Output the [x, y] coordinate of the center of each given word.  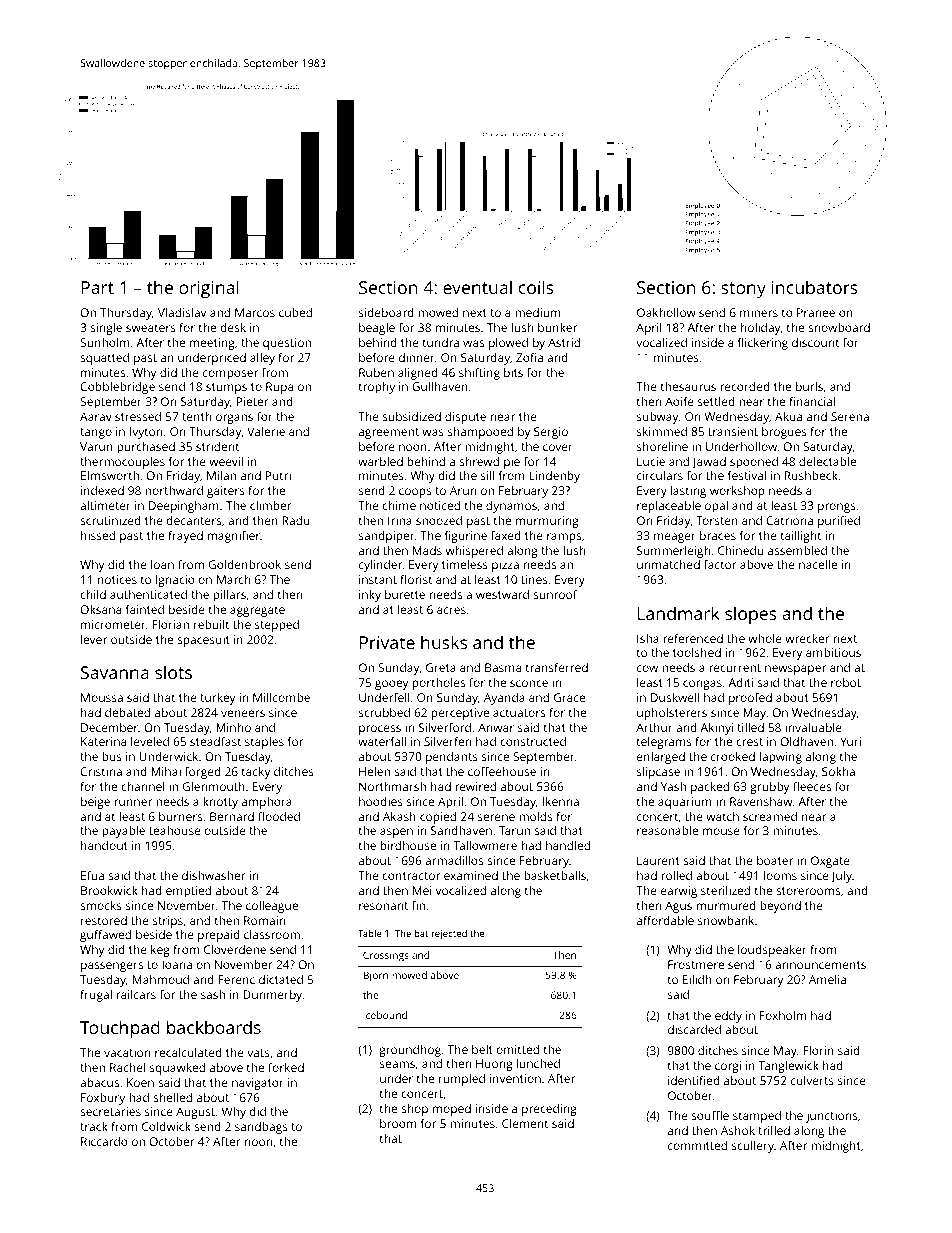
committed [697, 1145]
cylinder [381, 566]
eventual [477, 287]
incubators [814, 287]
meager [675, 538]
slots [173, 672]
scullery [753, 1147]
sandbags [261, 1128]
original [209, 289]
